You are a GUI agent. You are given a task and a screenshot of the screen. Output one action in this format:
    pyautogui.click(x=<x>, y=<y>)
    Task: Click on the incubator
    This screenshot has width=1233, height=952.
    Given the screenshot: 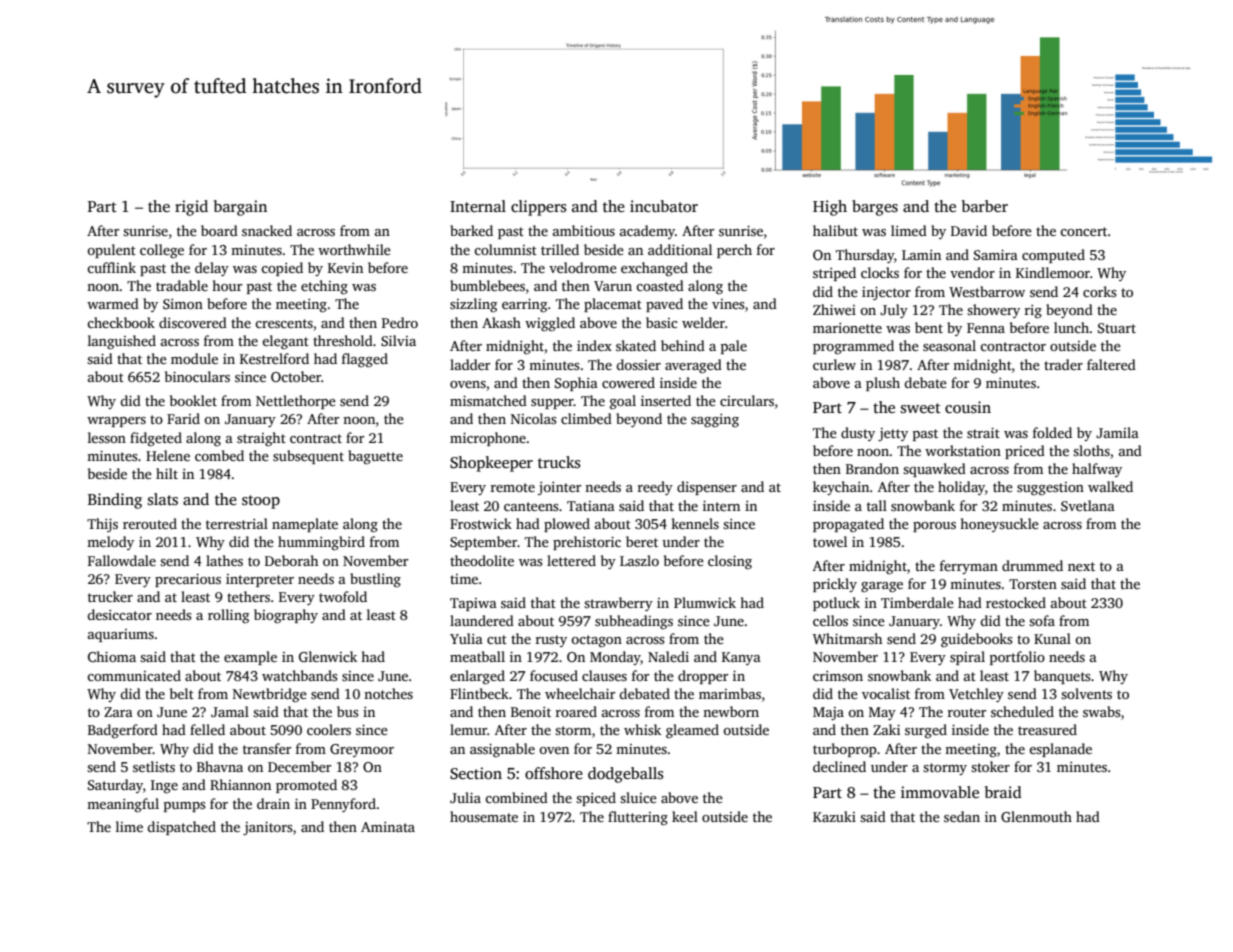 What is the action you would take?
    pyautogui.click(x=664, y=206)
